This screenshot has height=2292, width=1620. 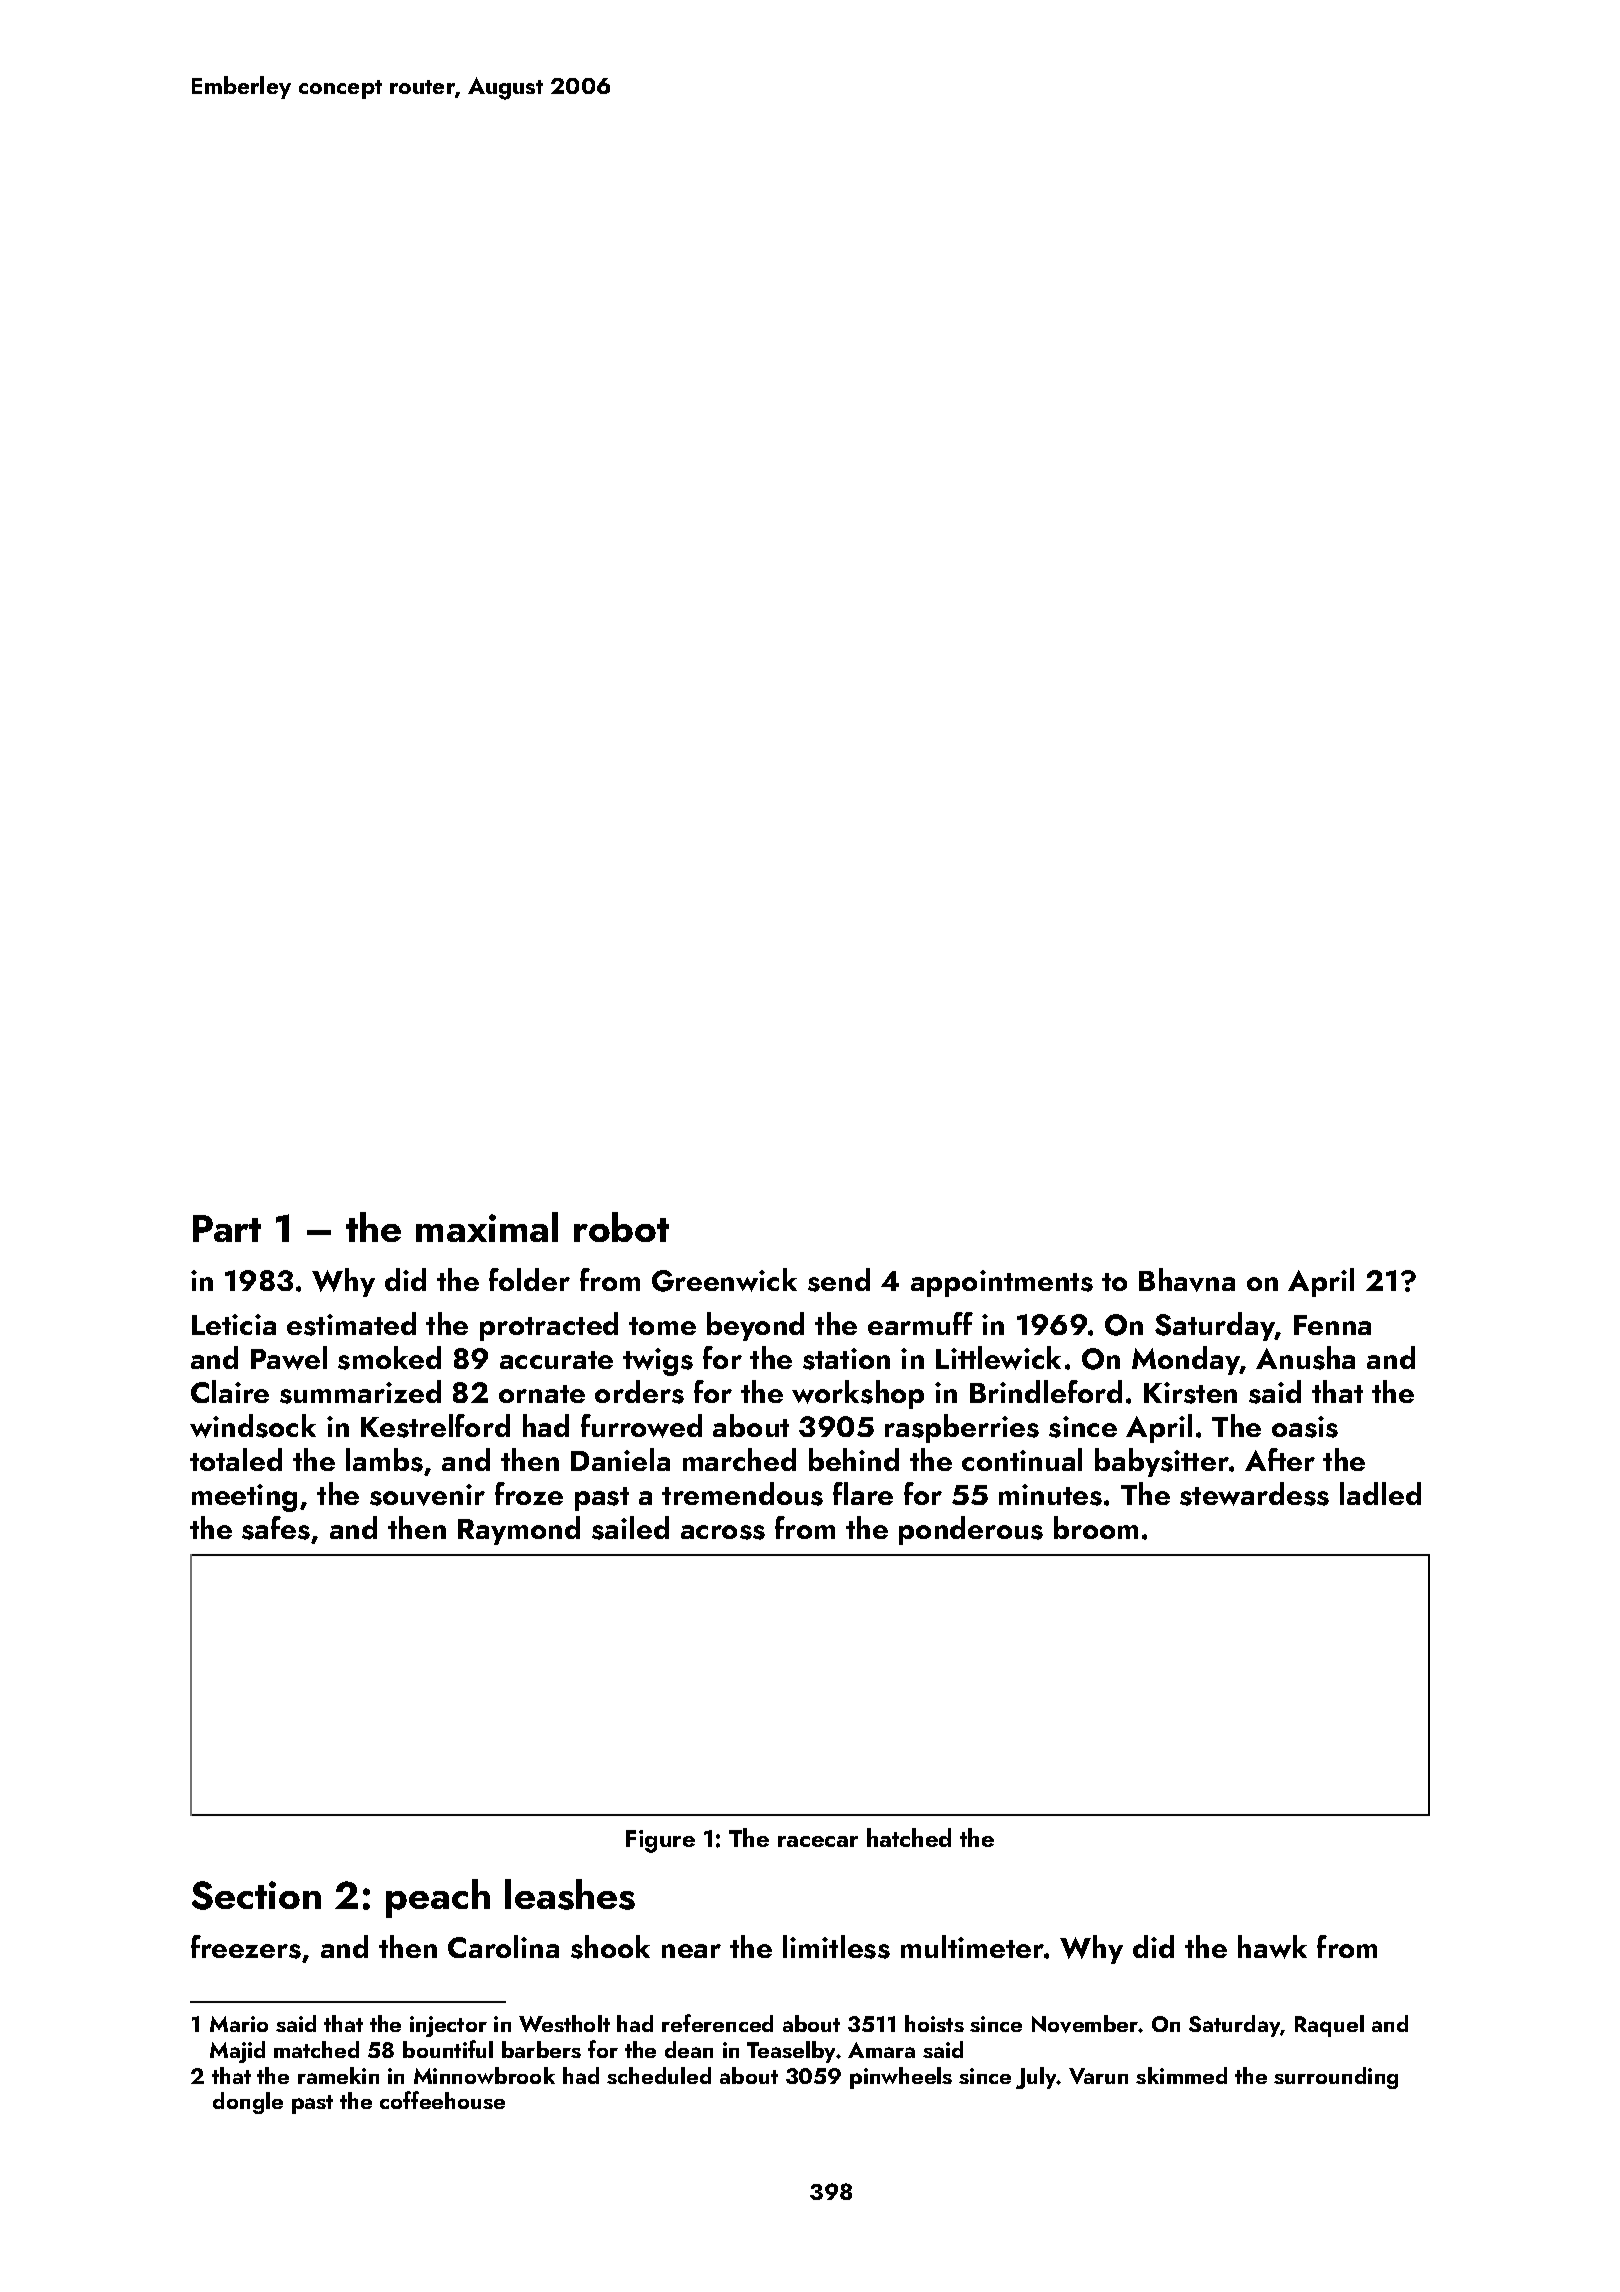 I want to click on froze, so click(x=529, y=1493).
